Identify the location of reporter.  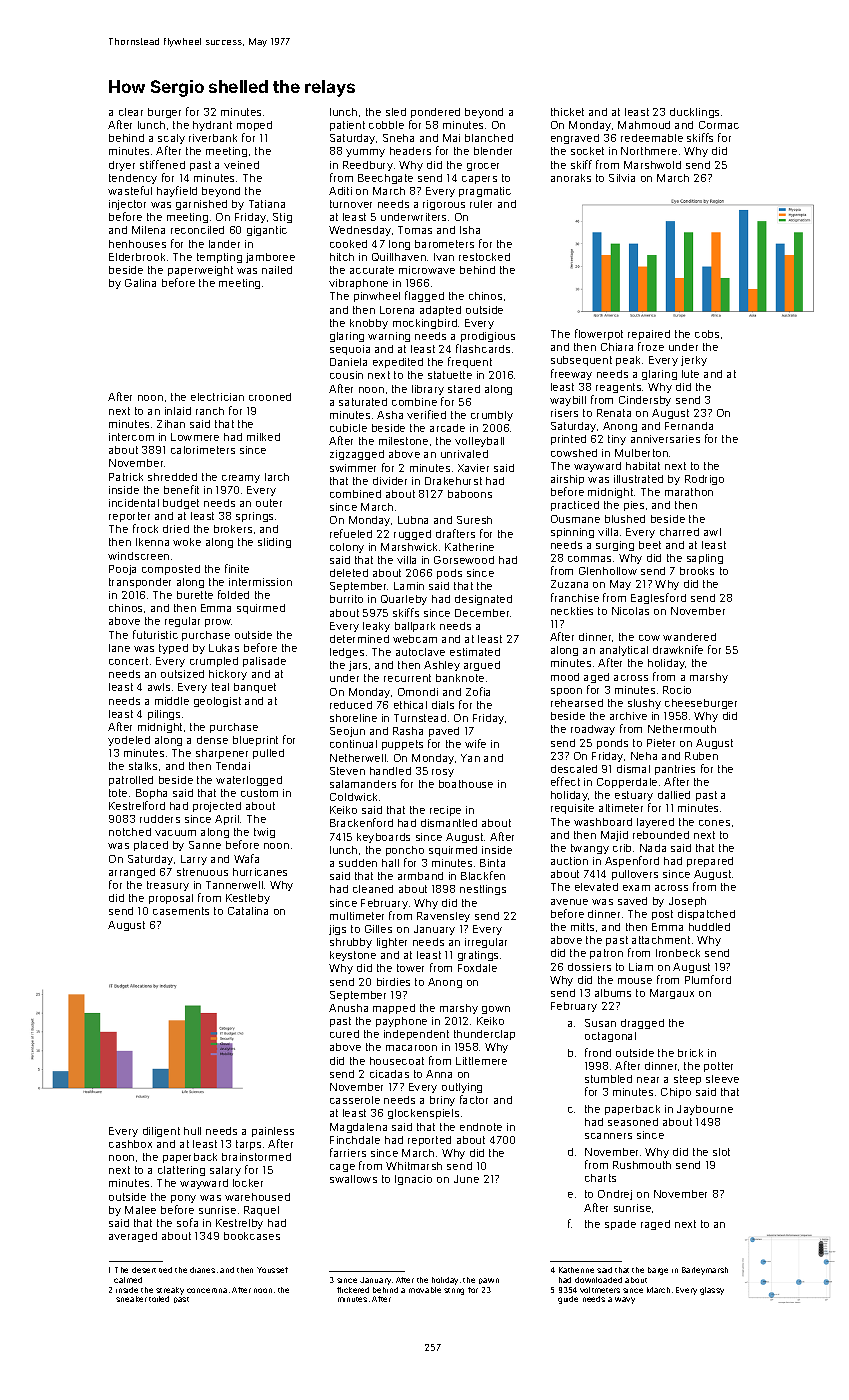
(129, 517).
